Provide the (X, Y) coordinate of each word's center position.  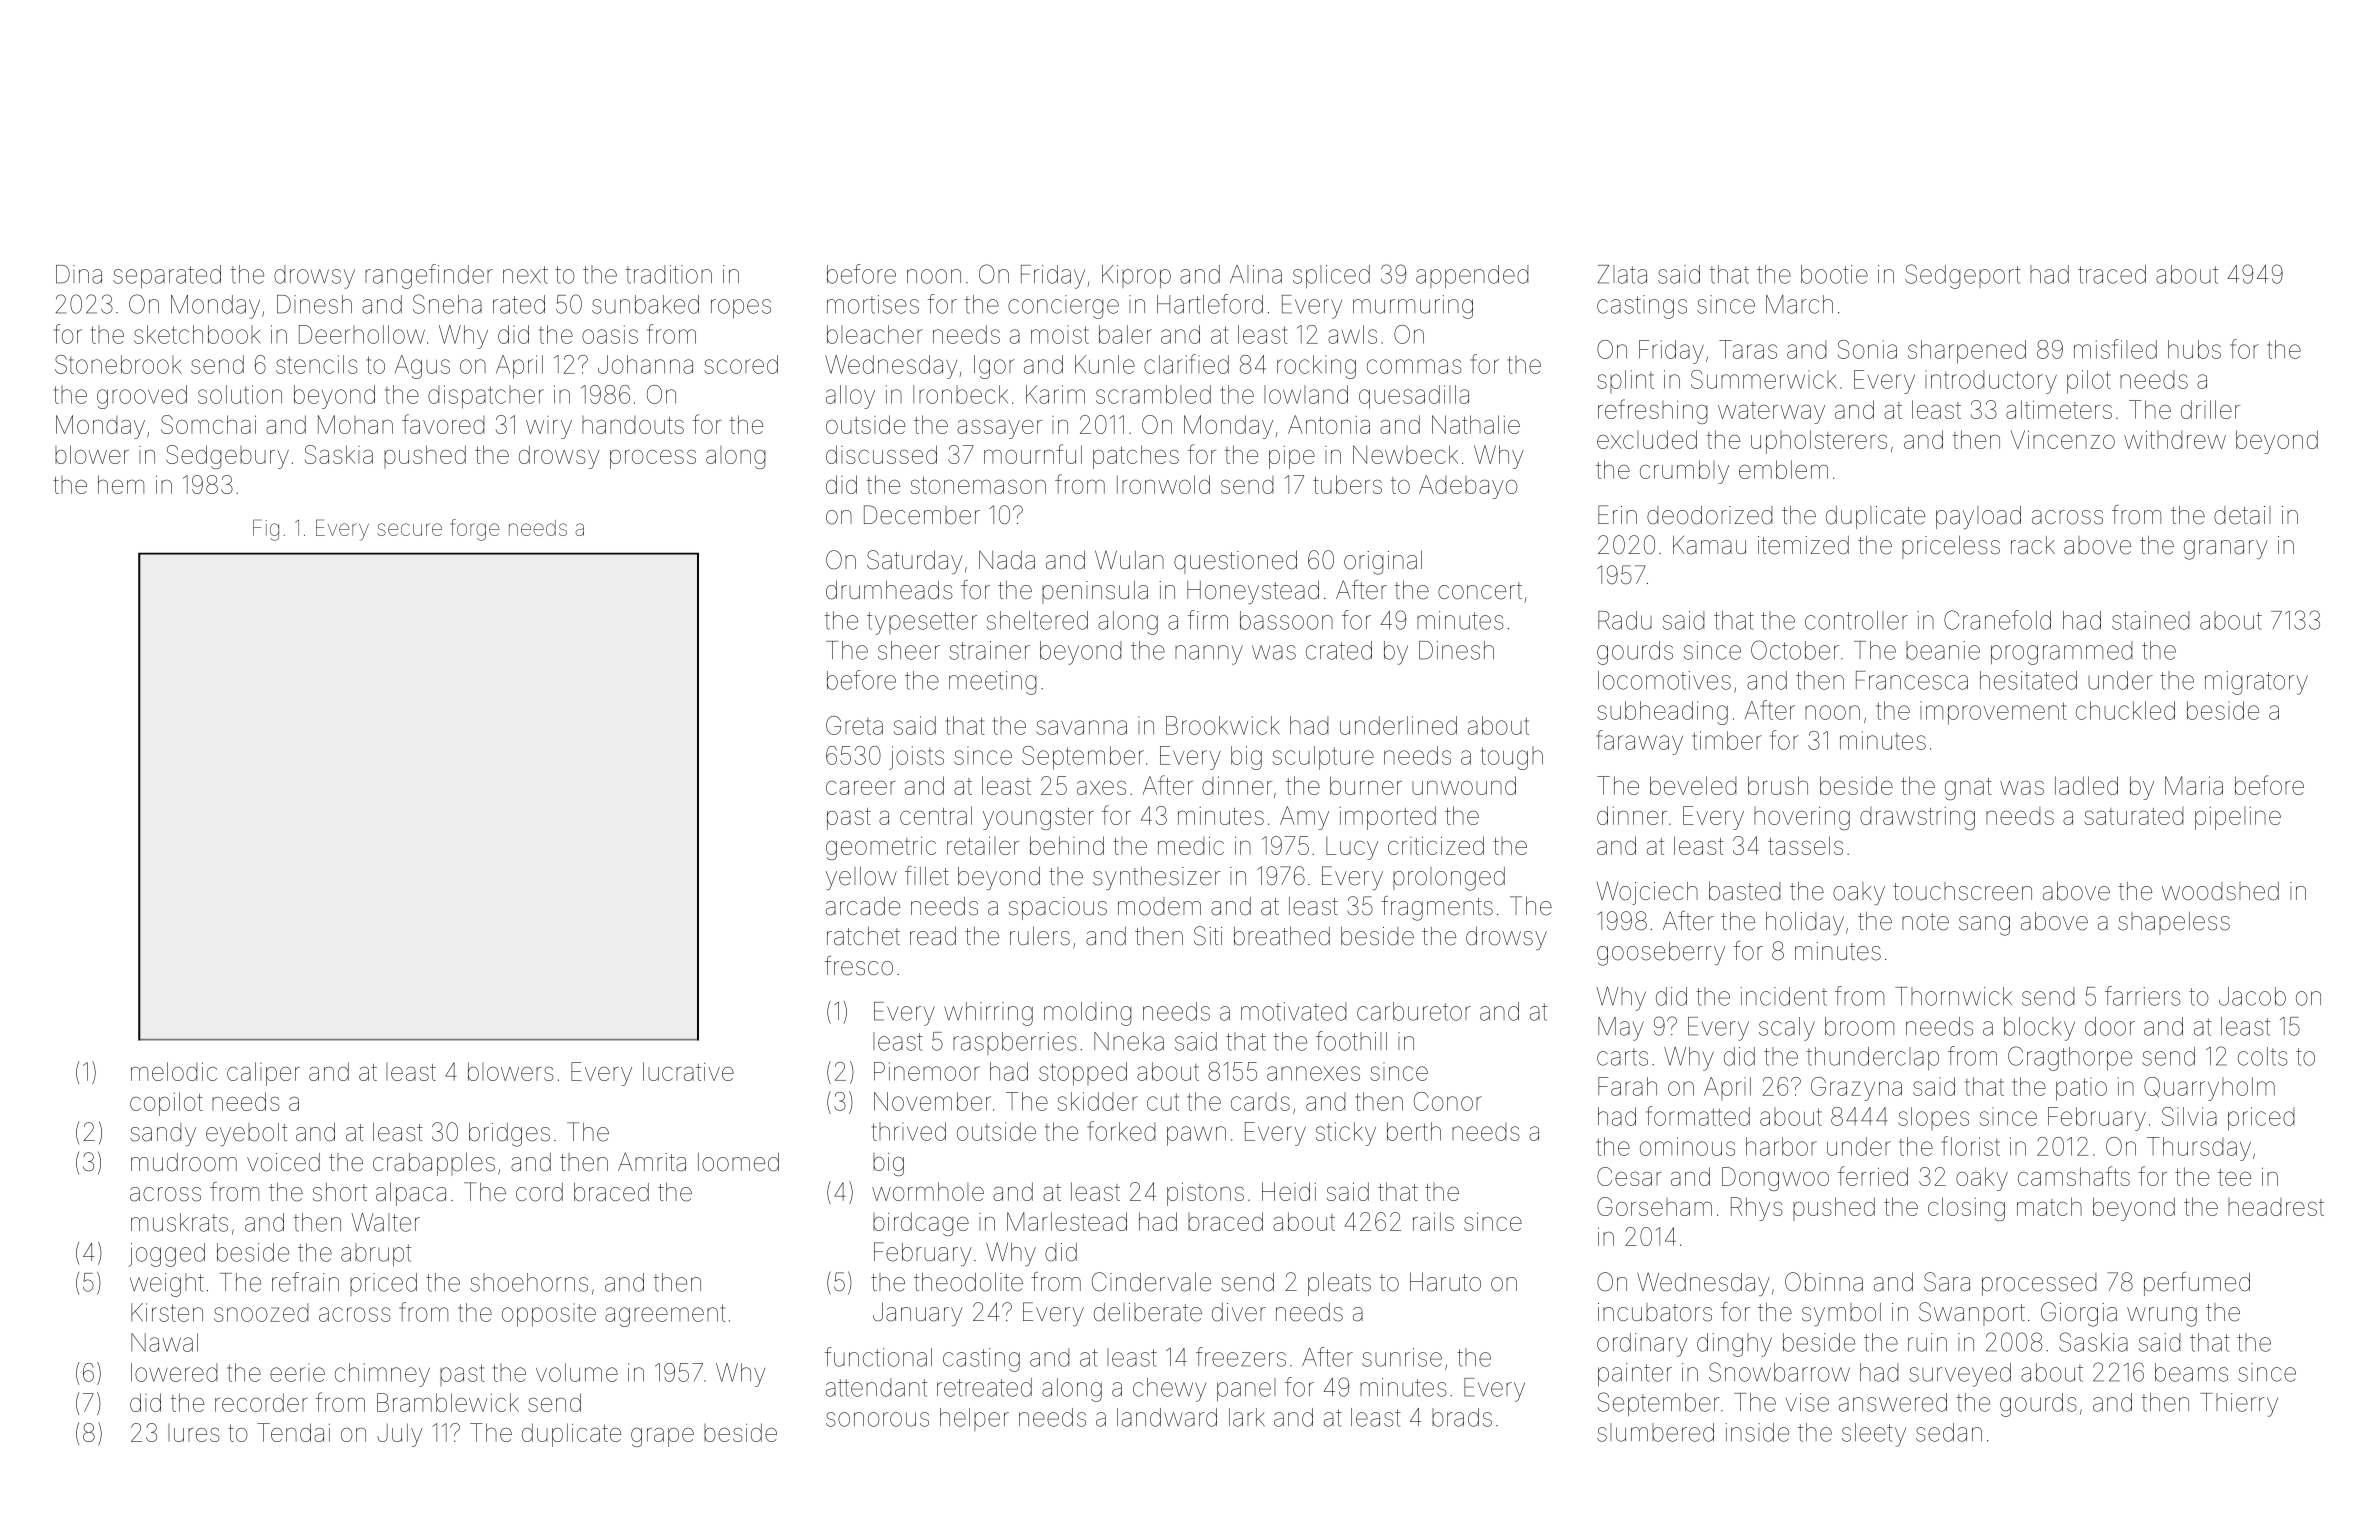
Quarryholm (2209, 1089)
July (400, 1435)
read (933, 936)
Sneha (447, 304)
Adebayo (1468, 487)
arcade (863, 906)
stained (2150, 620)
